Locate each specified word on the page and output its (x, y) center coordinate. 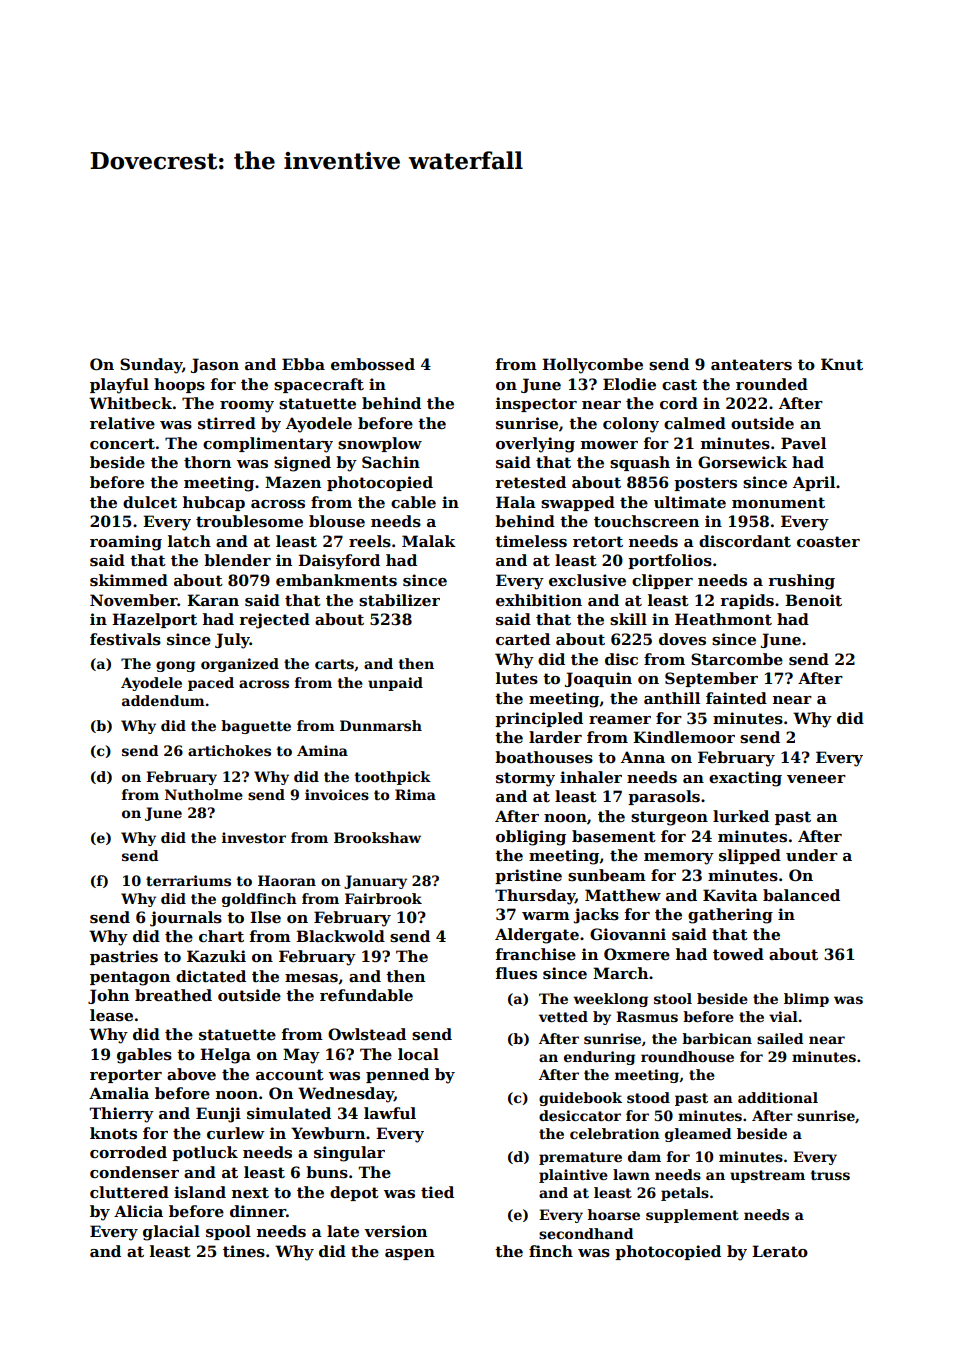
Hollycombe (592, 366)
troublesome (249, 521)
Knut (842, 364)
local (418, 1054)
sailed (780, 1038)
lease (111, 1015)
